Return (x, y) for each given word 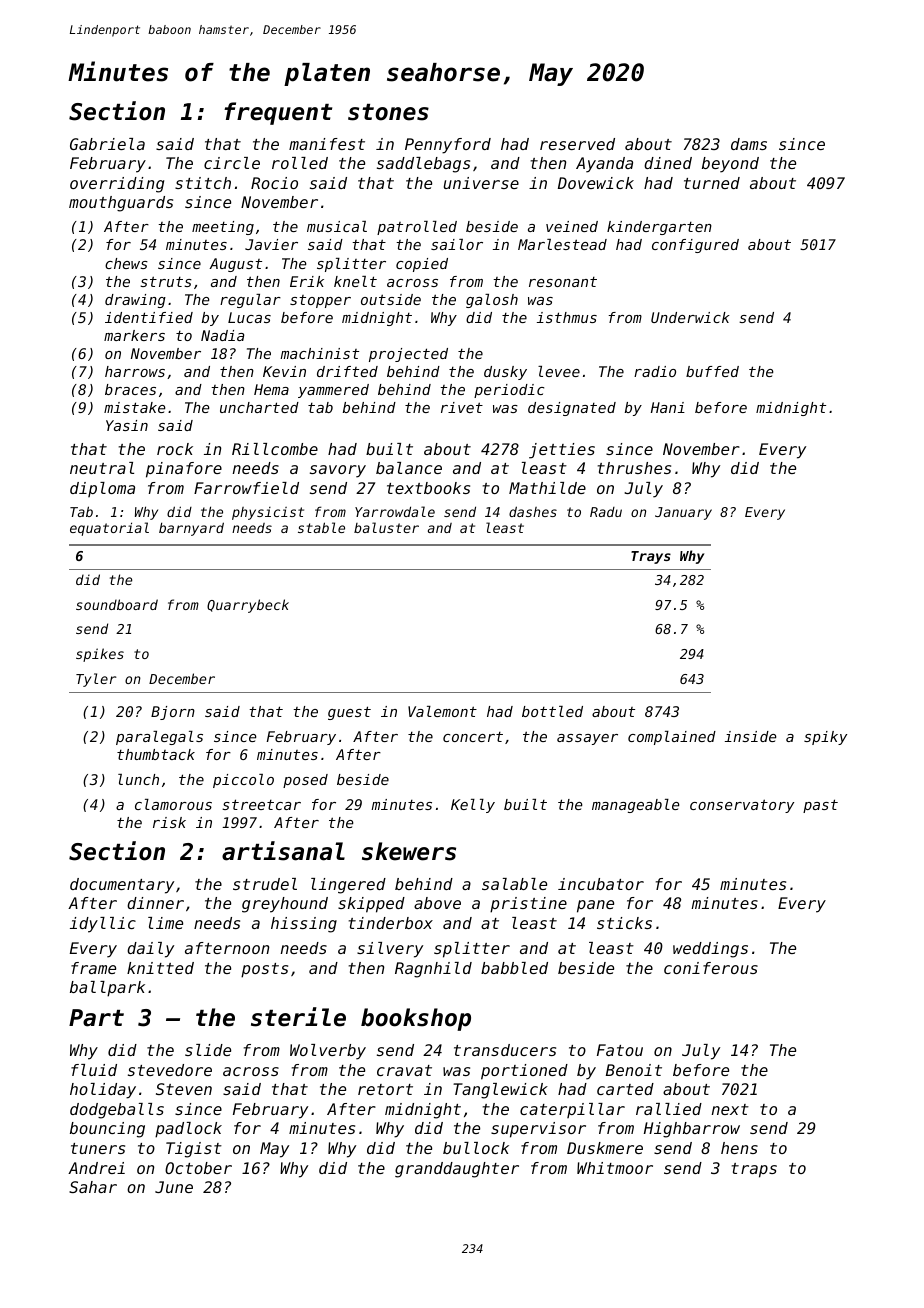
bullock (476, 1148)
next (730, 1109)
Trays (651, 557)
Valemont (442, 711)
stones (388, 112)
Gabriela (107, 144)
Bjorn (173, 713)
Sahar (93, 1187)
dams (749, 144)
